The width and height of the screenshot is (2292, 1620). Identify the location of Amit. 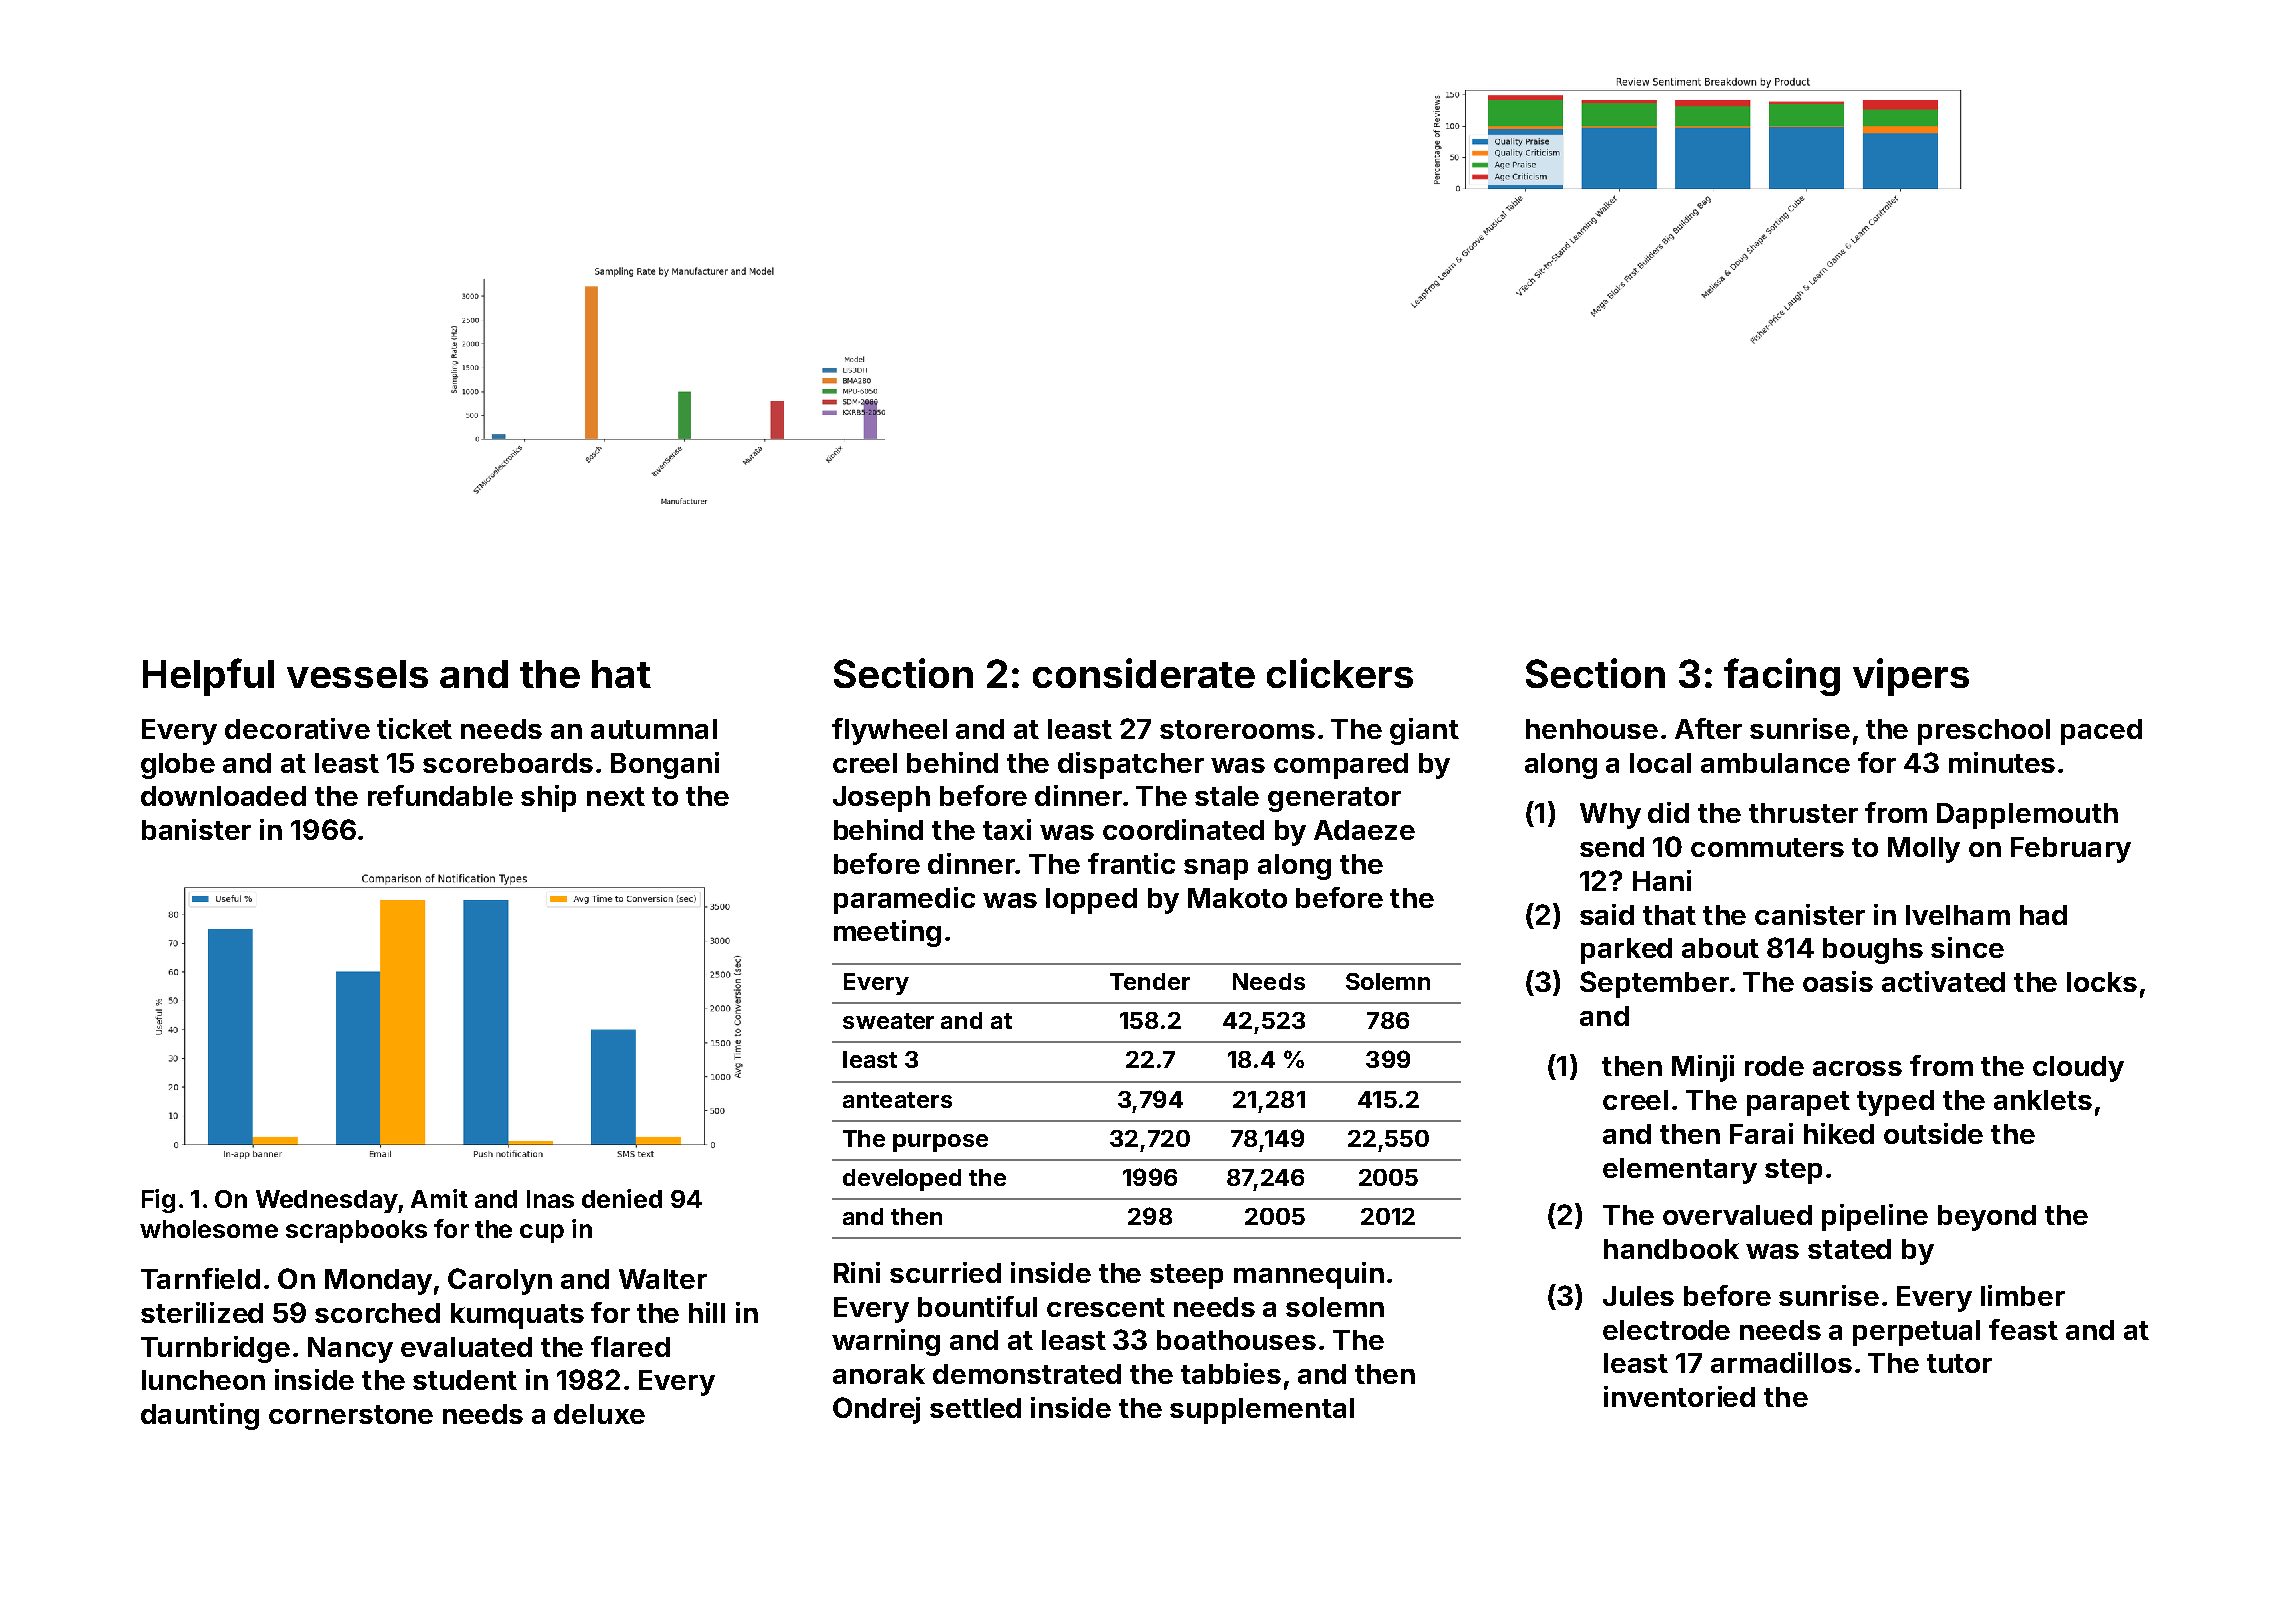
(439, 1198).
